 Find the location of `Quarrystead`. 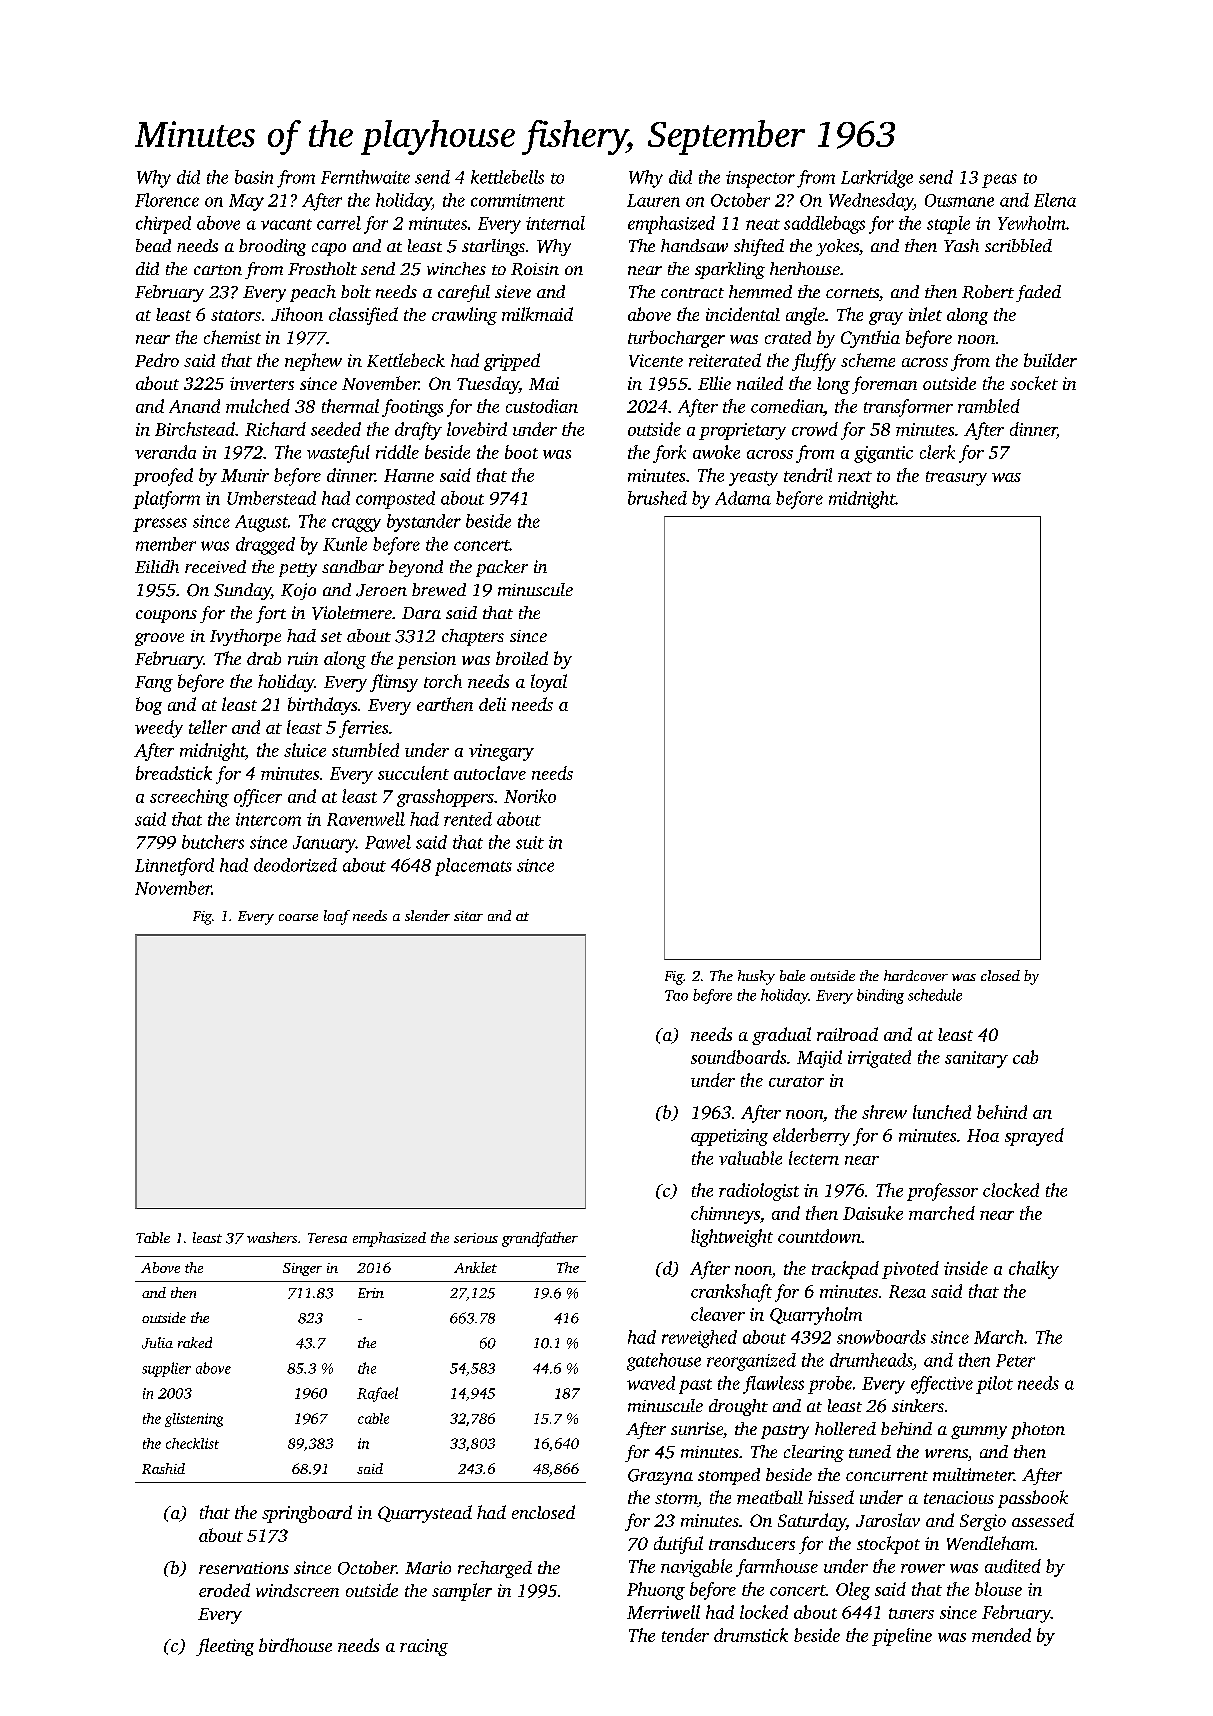

Quarrystead is located at coordinates (425, 1514).
